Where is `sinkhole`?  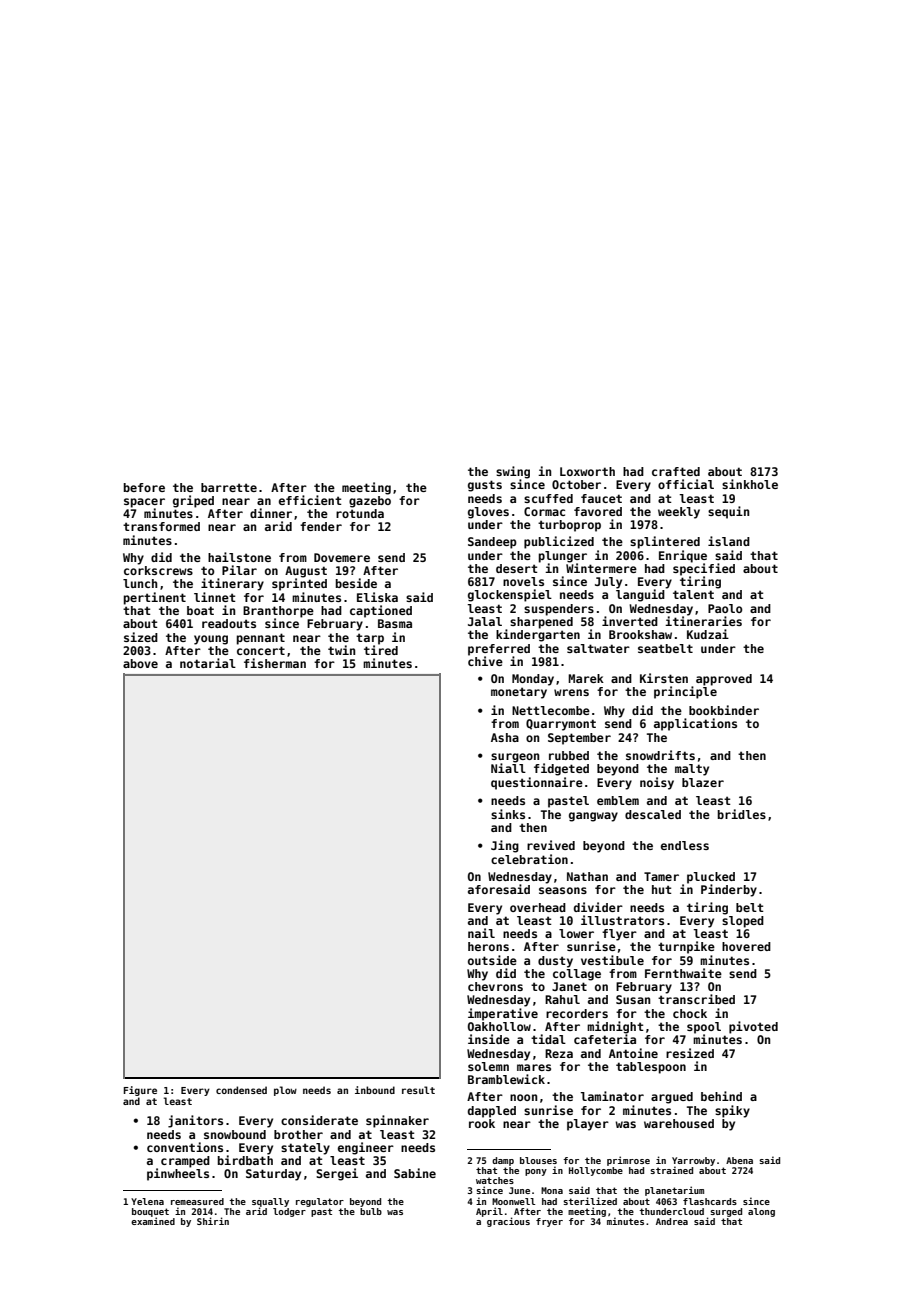 sinkhole is located at coordinates (750, 484).
